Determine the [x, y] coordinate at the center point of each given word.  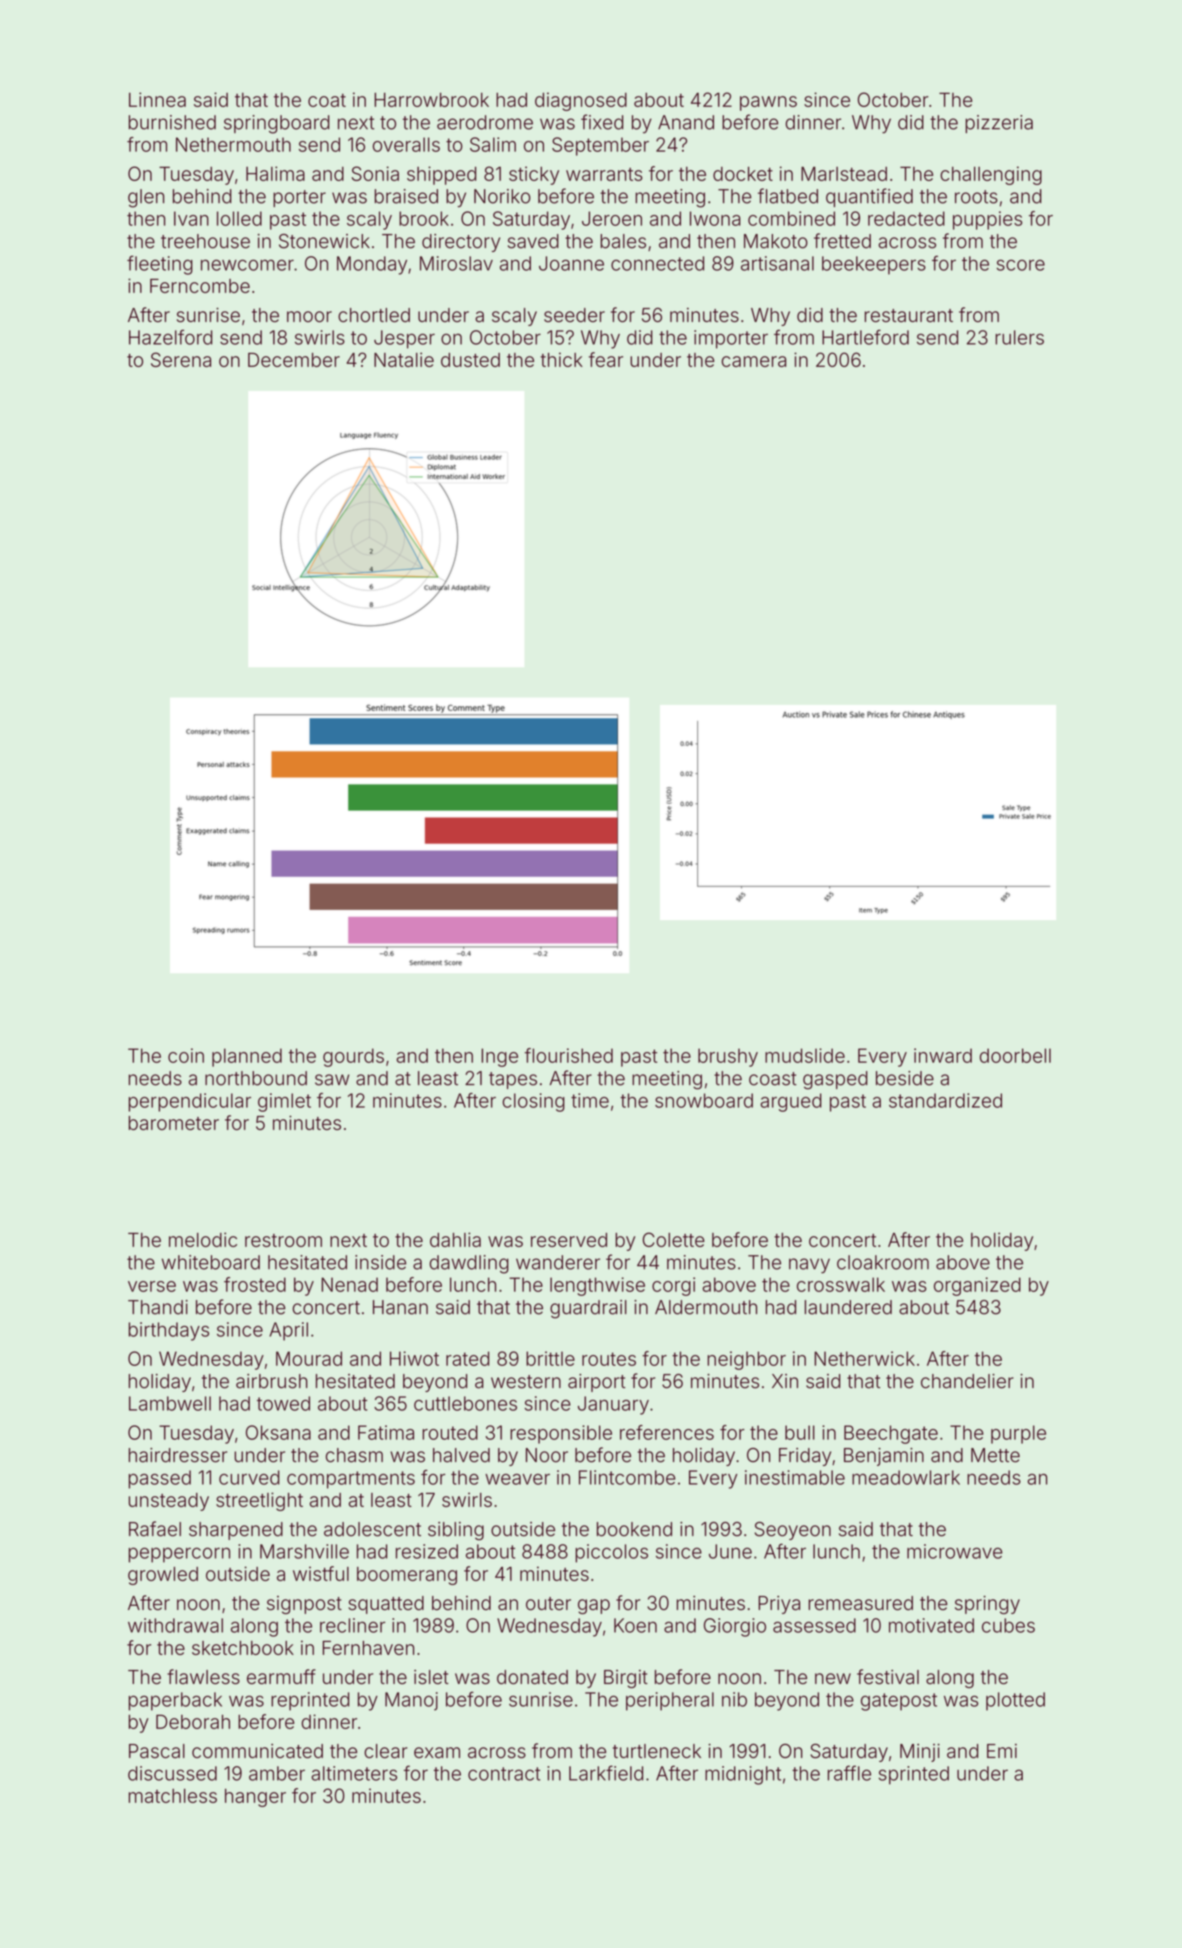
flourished [568, 1055]
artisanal [777, 263]
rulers [1019, 337]
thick [561, 359]
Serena [181, 359]
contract [504, 1774]
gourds [353, 1057]
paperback [175, 1701]
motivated [931, 1625]
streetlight [259, 1501]
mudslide [805, 1055]
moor [309, 317]
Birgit [626, 1679]
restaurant [908, 316]
